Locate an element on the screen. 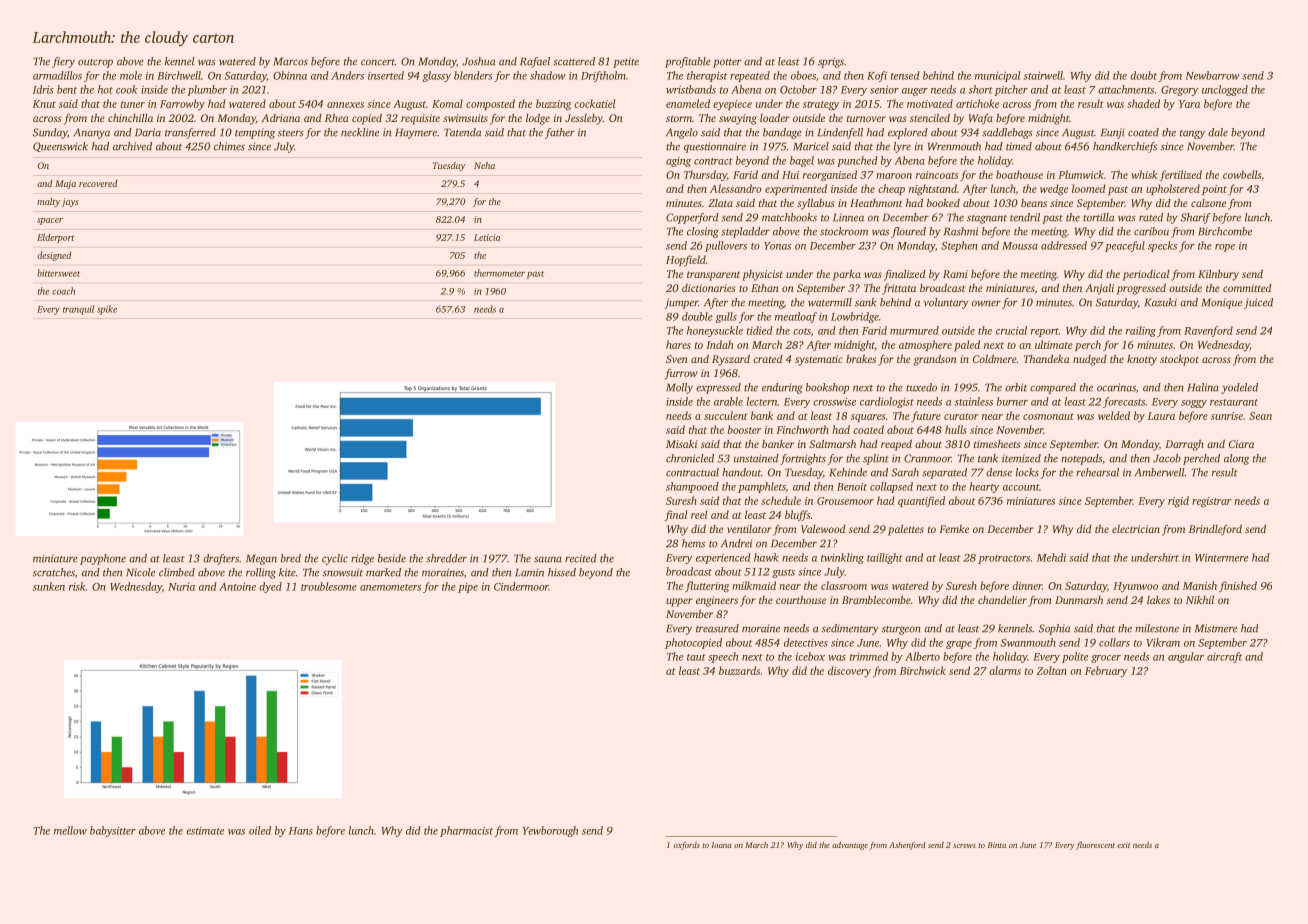 Image resolution: width=1308 pixels, height=924 pixels. Obinna is located at coordinates (290, 75).
